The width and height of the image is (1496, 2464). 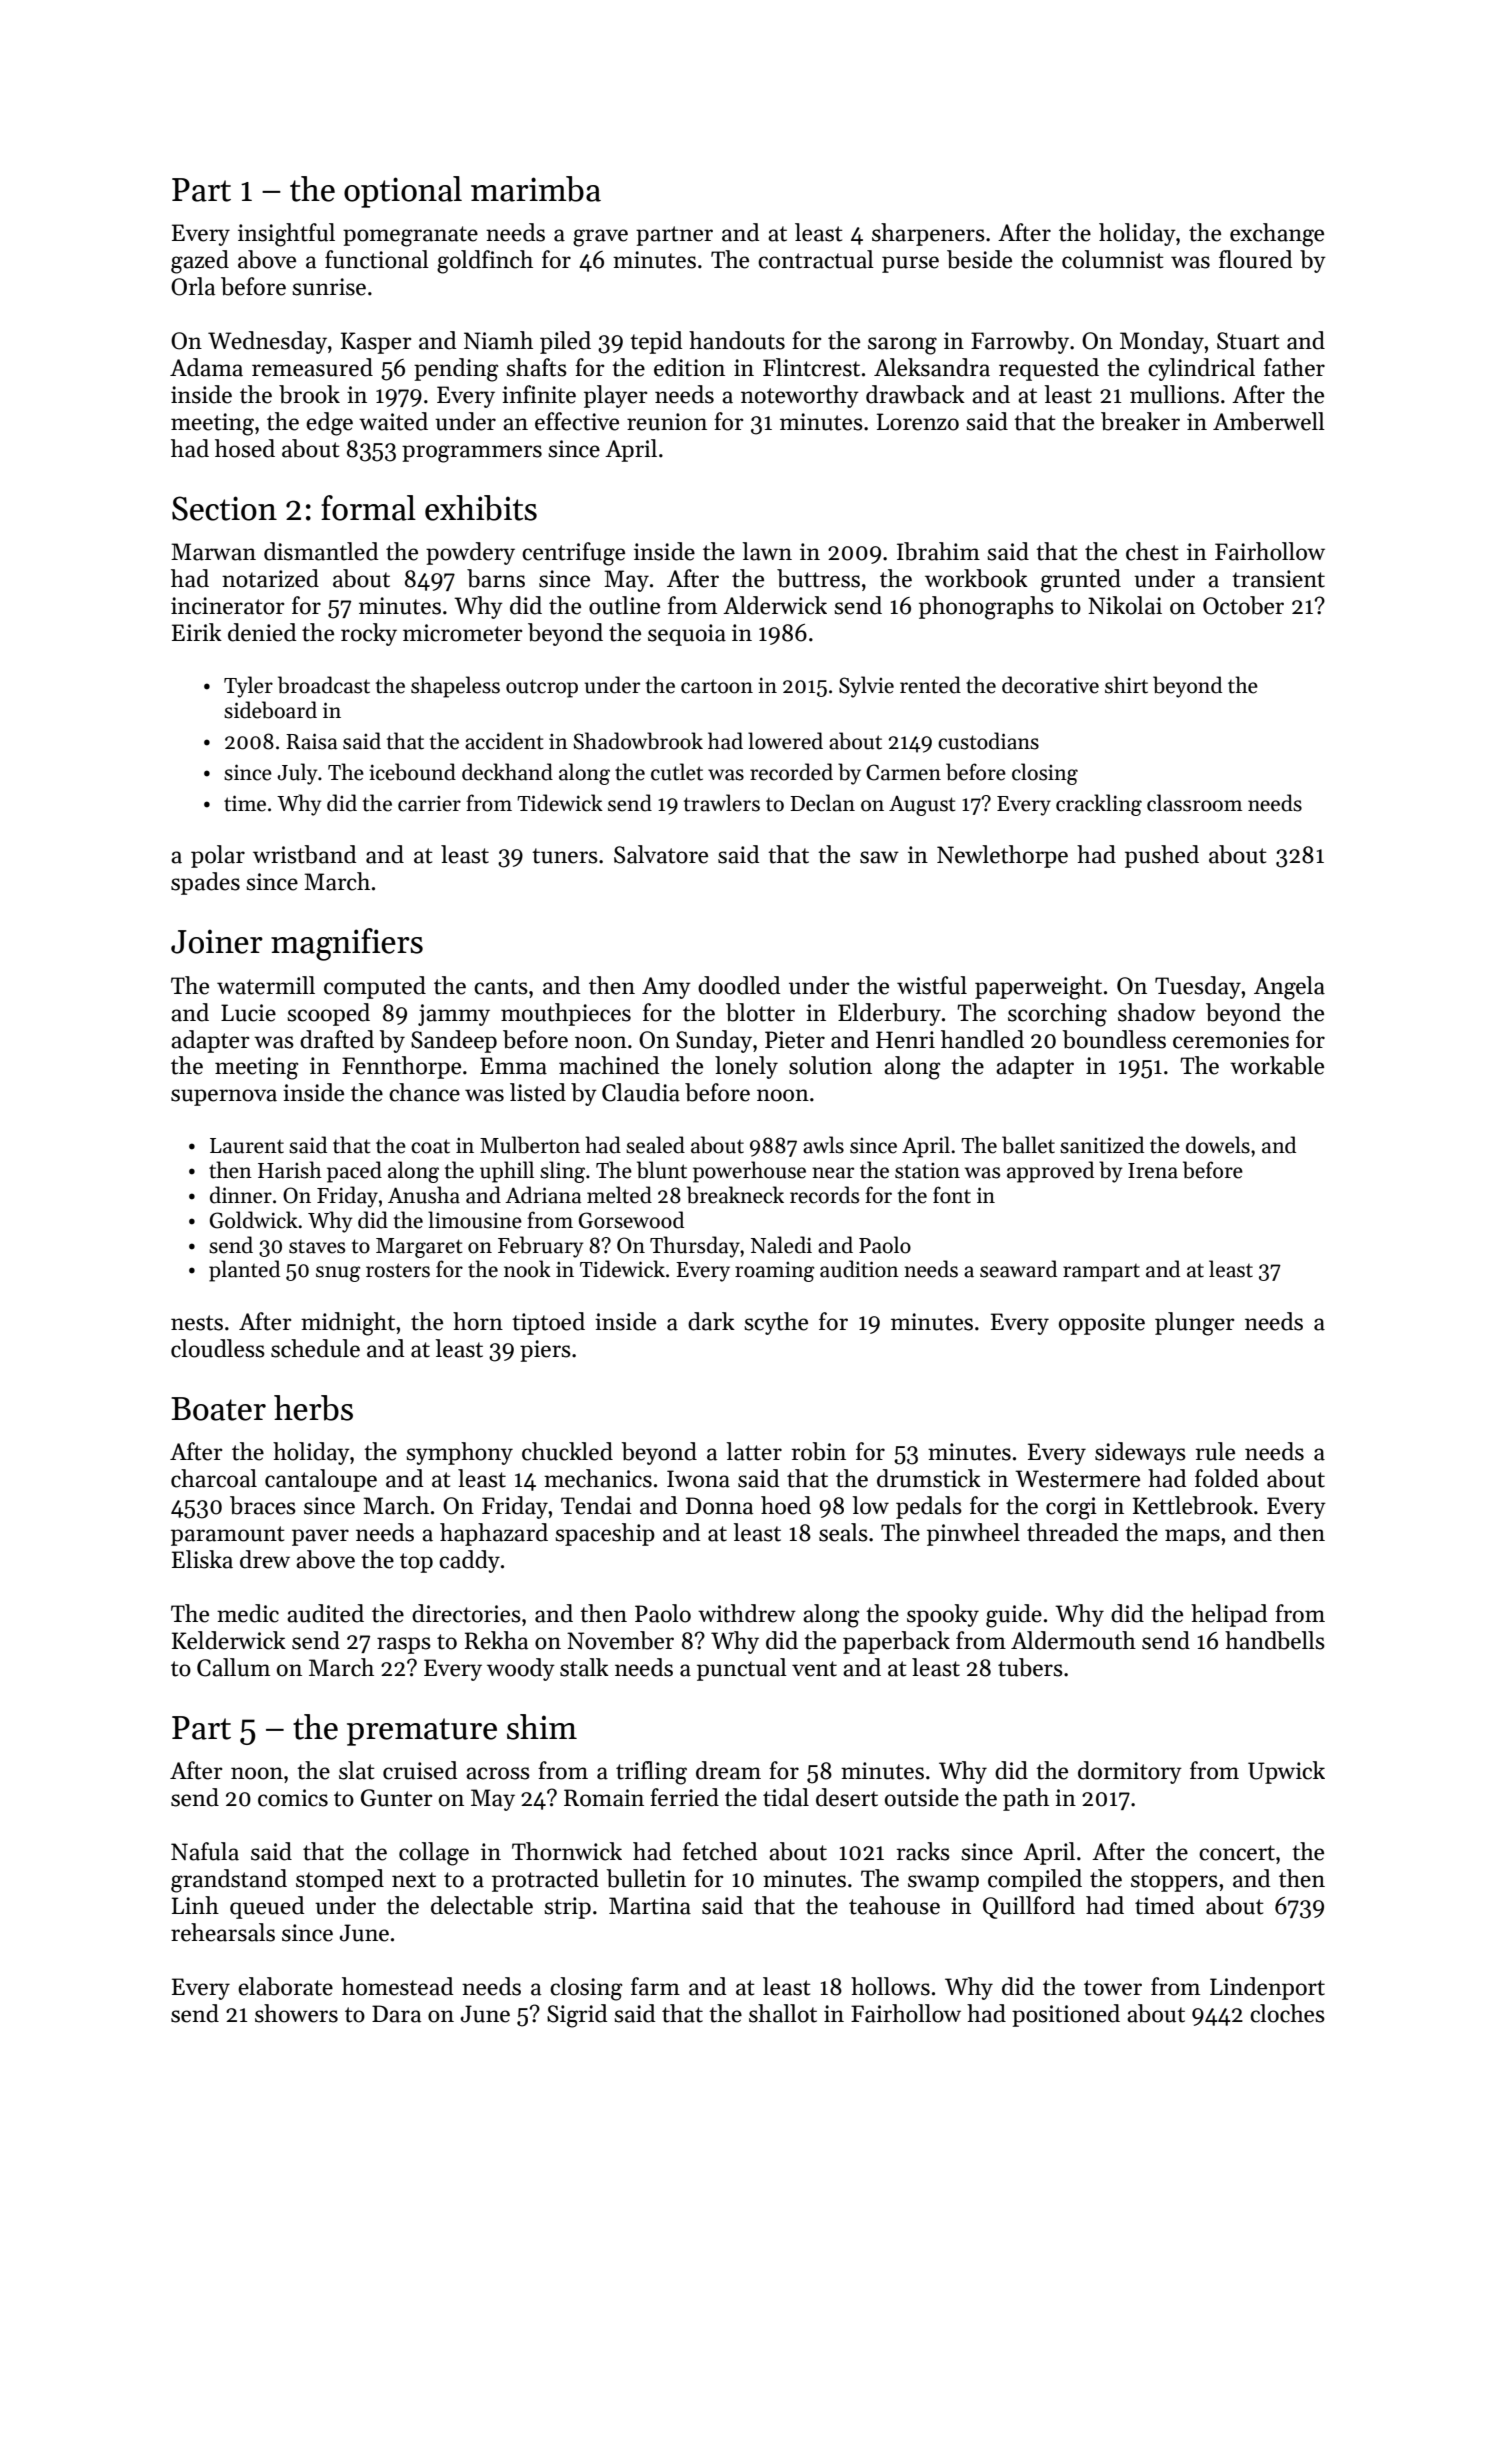 I want to click on paced, so click(x=354, y=1172).
